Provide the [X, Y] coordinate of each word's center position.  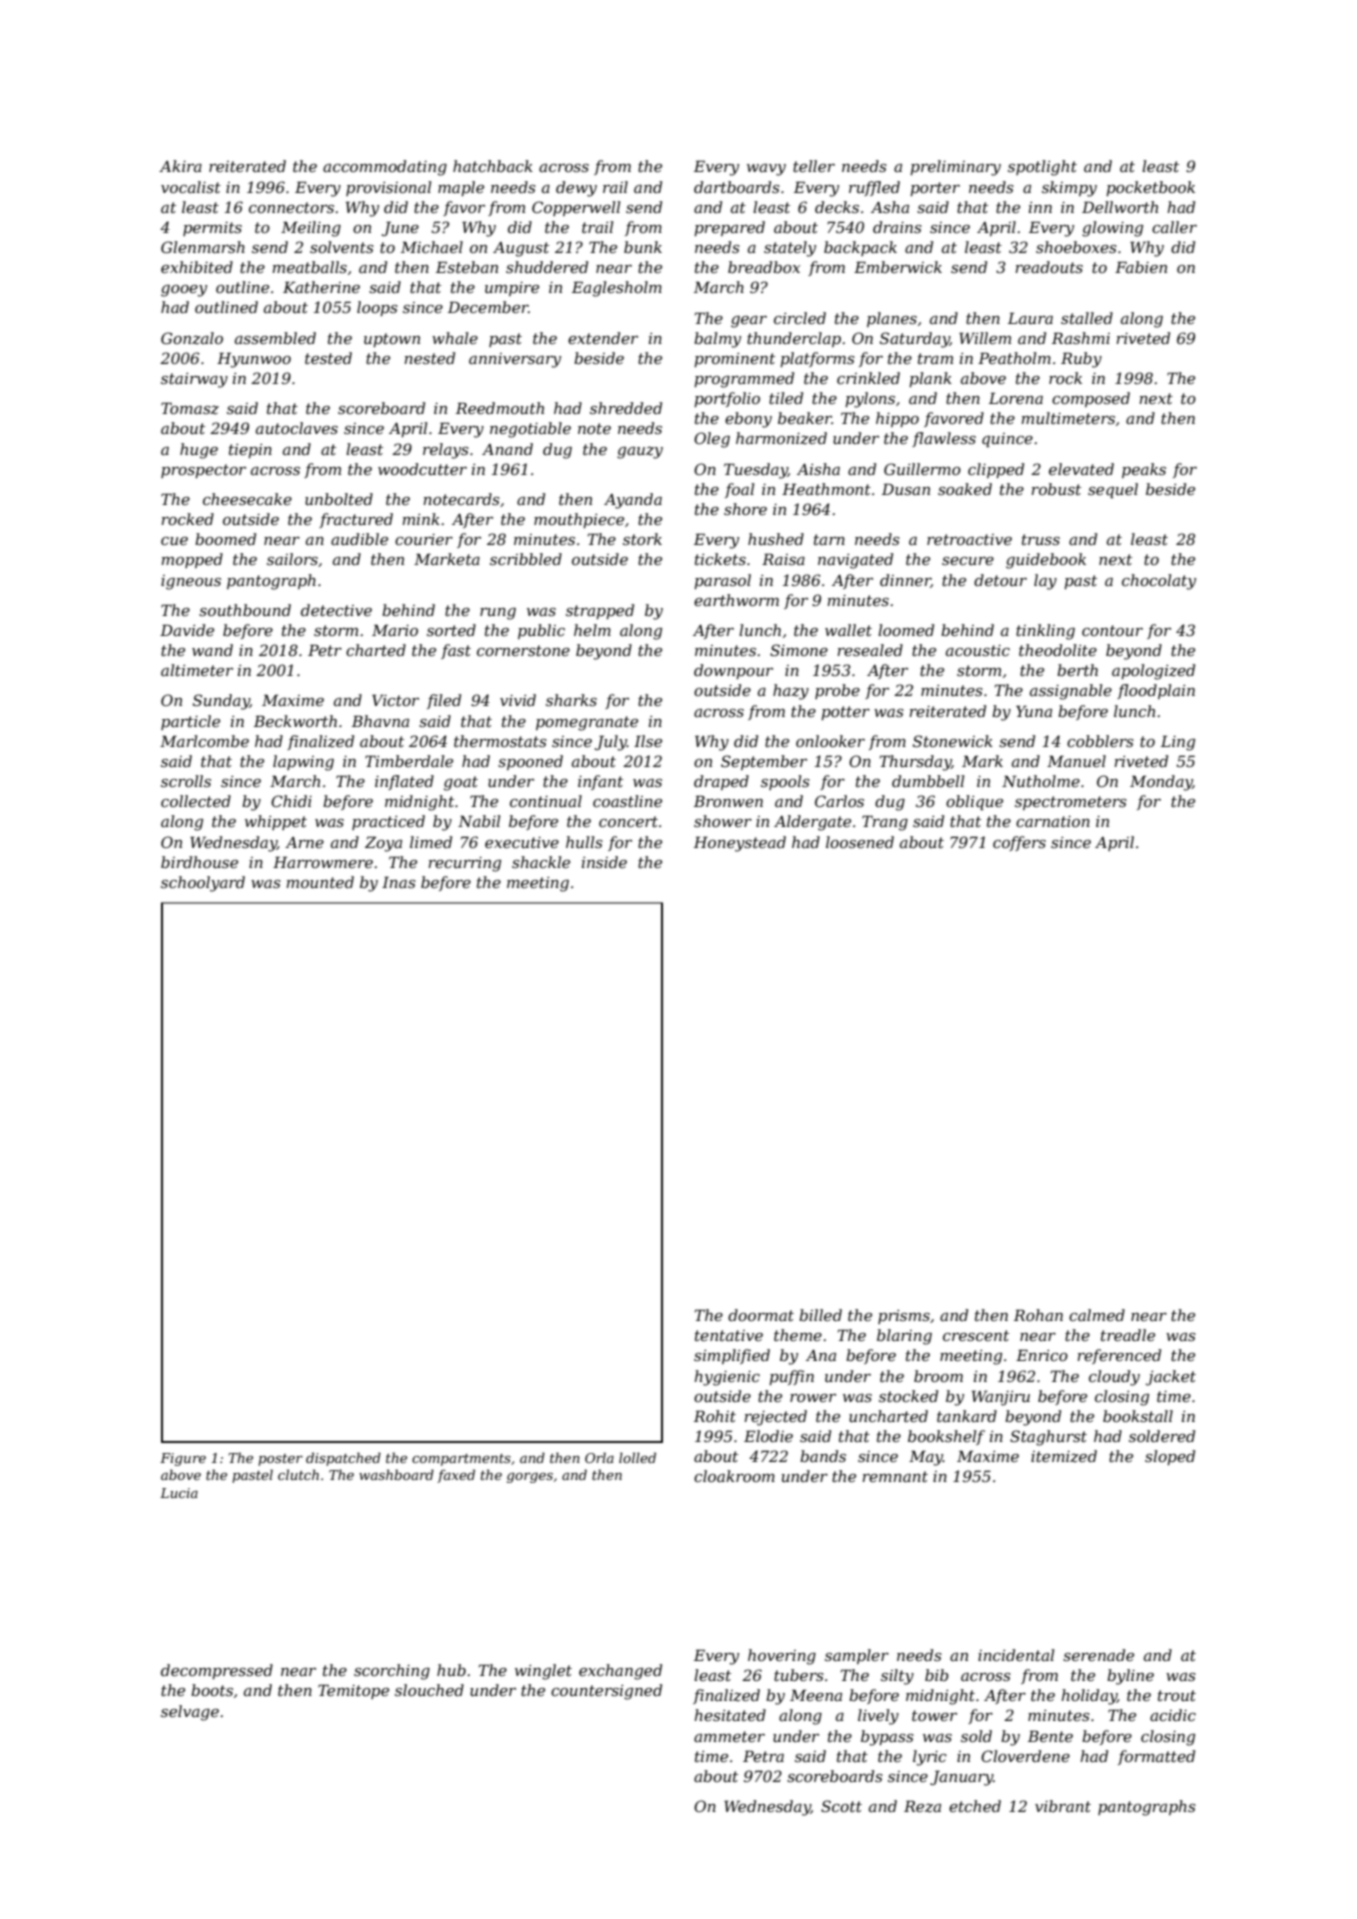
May [926, 1458]
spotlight [1042, 168]
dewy [576, 189]
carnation [1053, 821]
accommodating [385, 168]
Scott [841, 1806]
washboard [396, 1474]
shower [723, 821]
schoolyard [203, 884]
